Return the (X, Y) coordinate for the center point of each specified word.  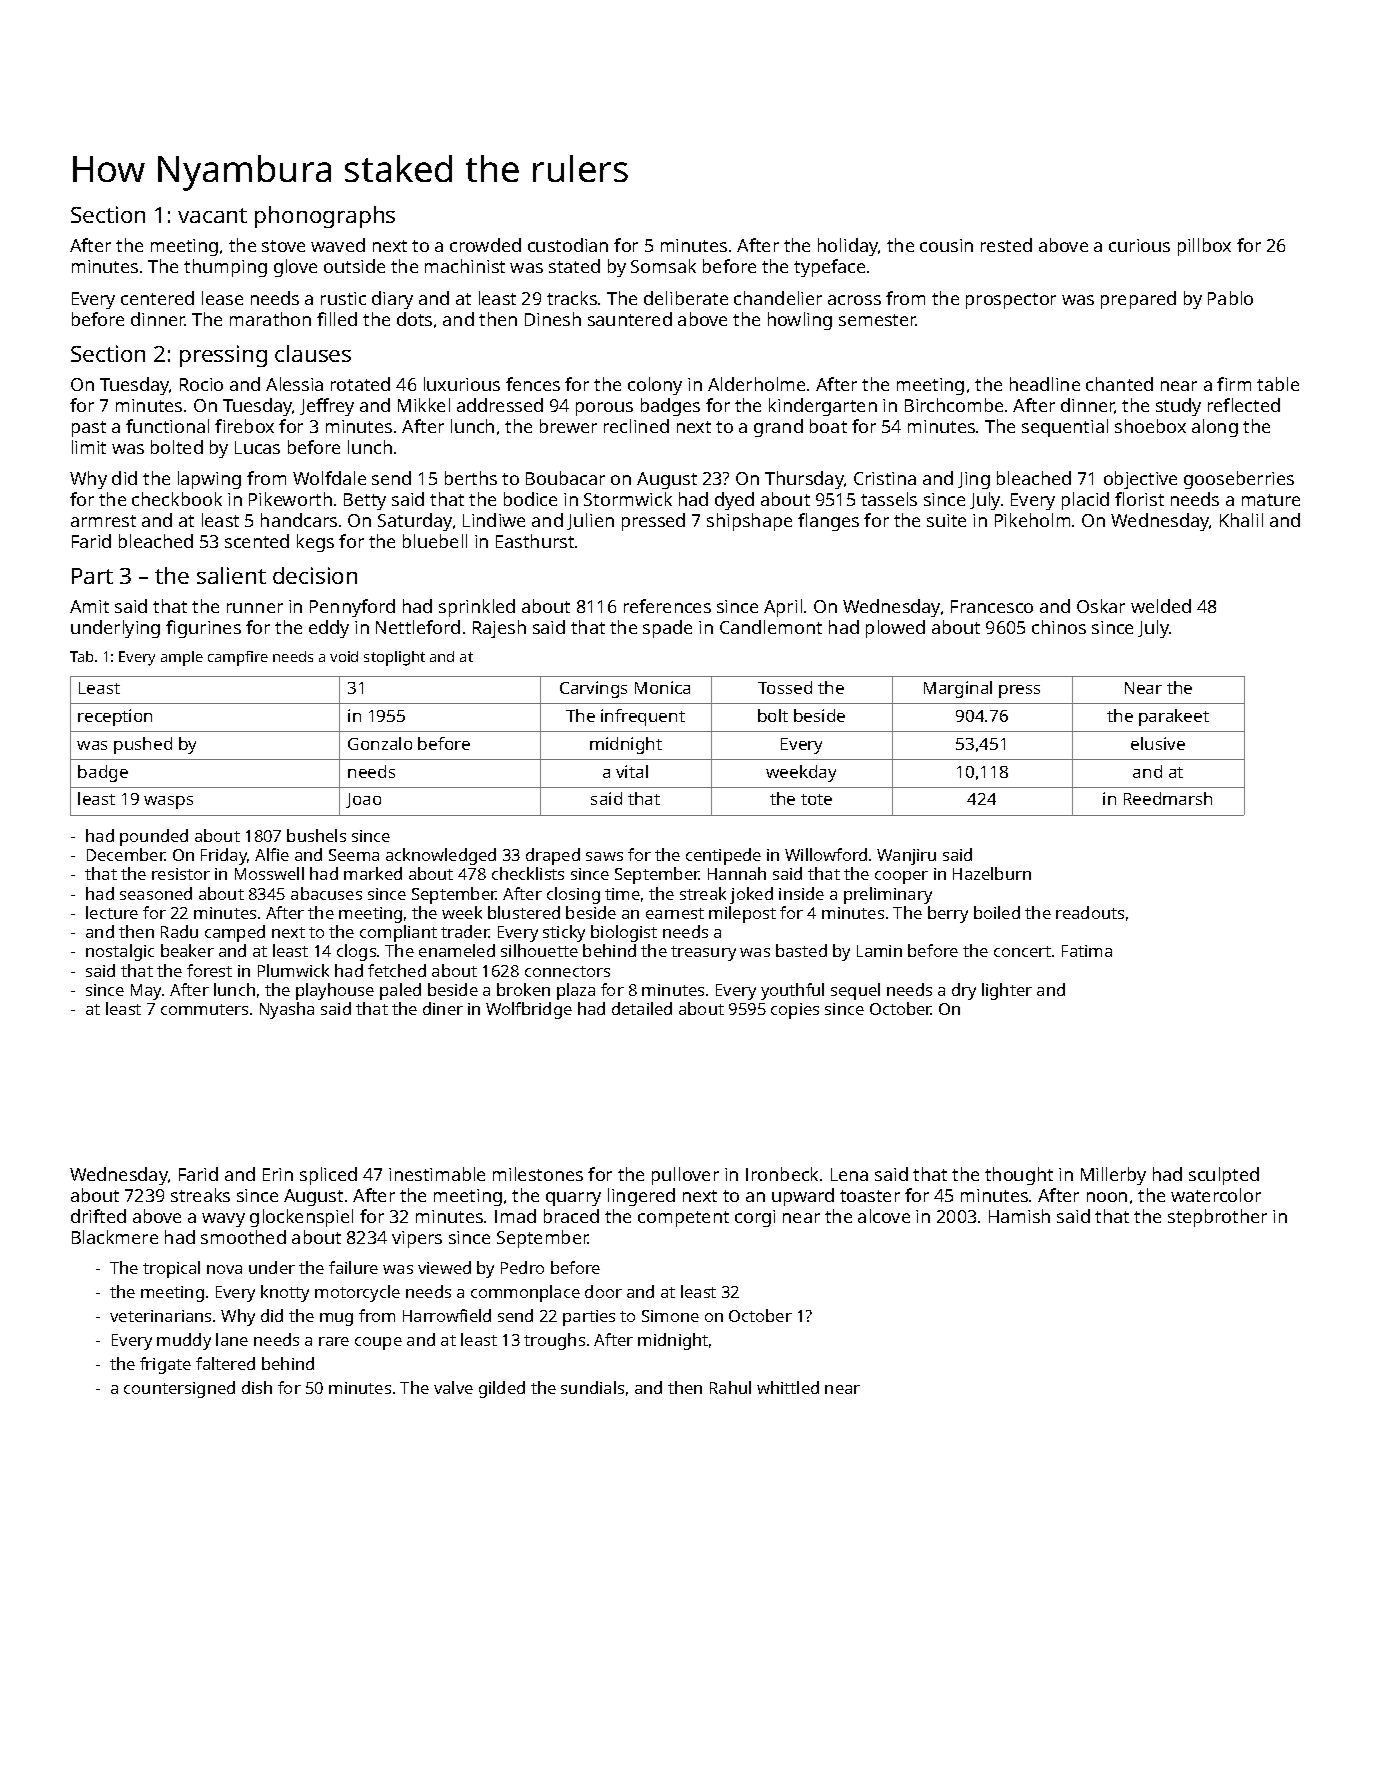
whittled (788, 1387)
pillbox (1204, 247)
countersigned (179, 1389)
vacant (212, 215)
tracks (572, 298)
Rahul (730, 1387)
